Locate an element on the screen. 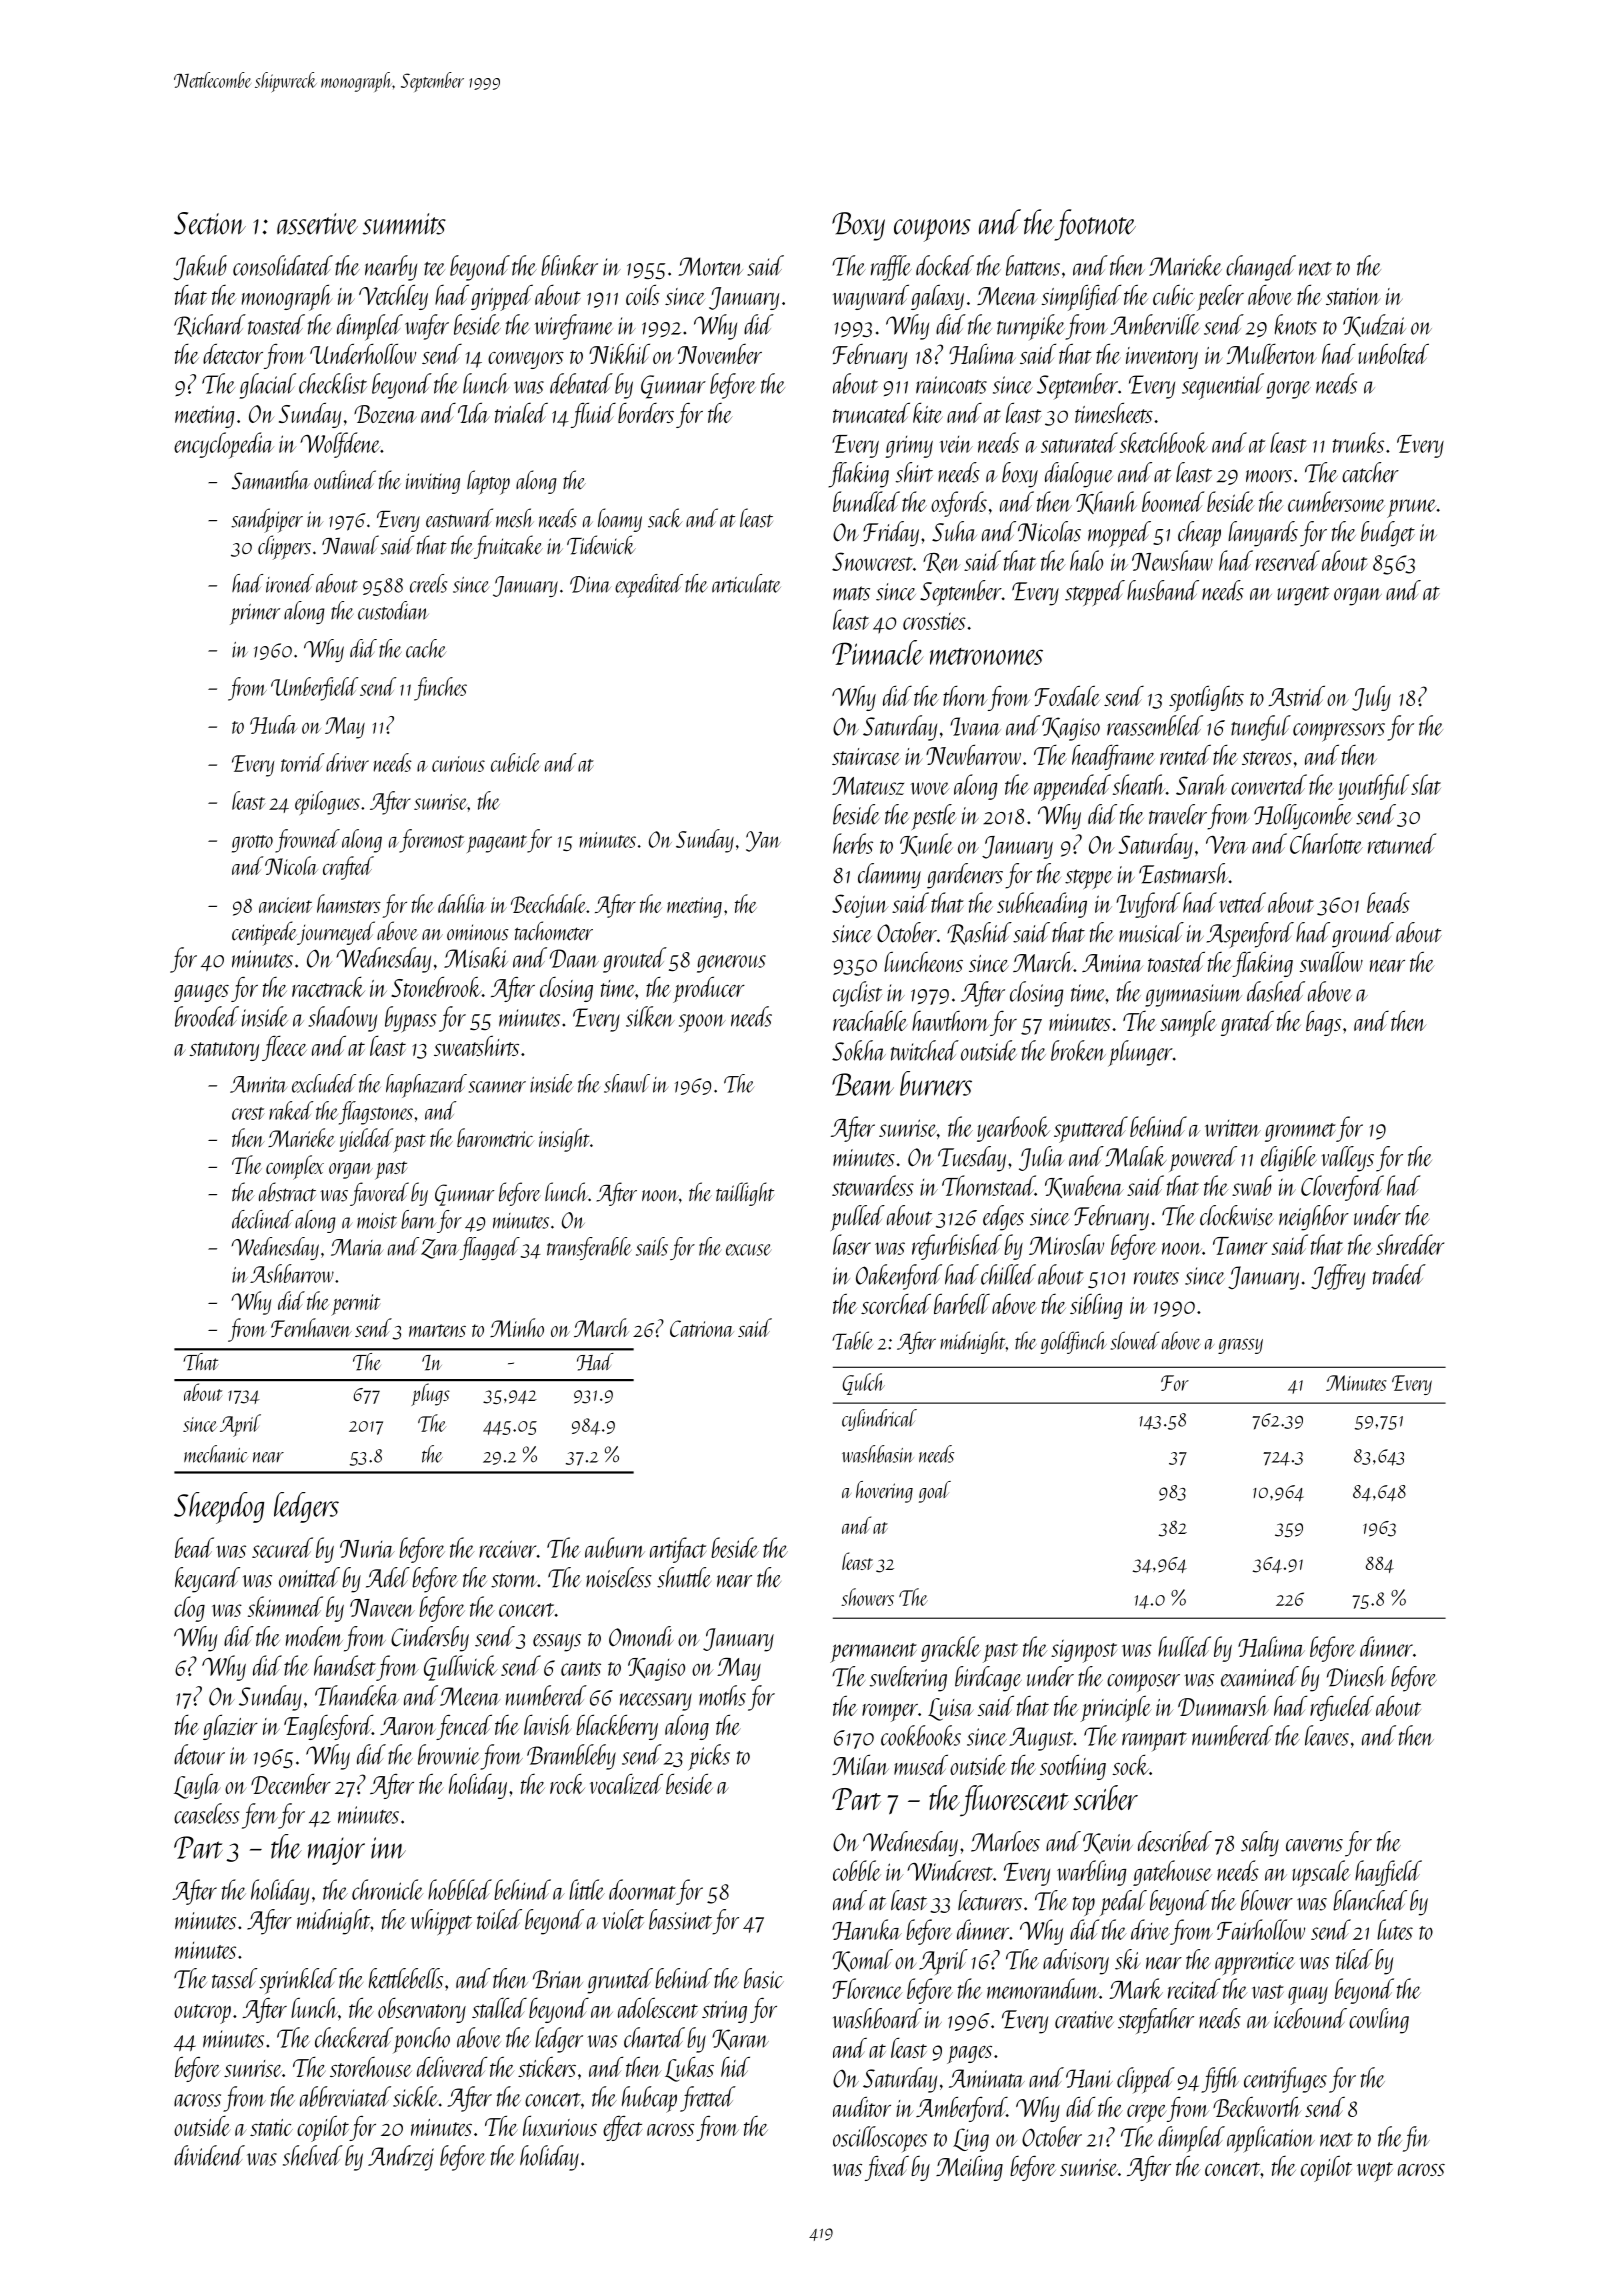  dividend is located at coordinates (209, 2155).
